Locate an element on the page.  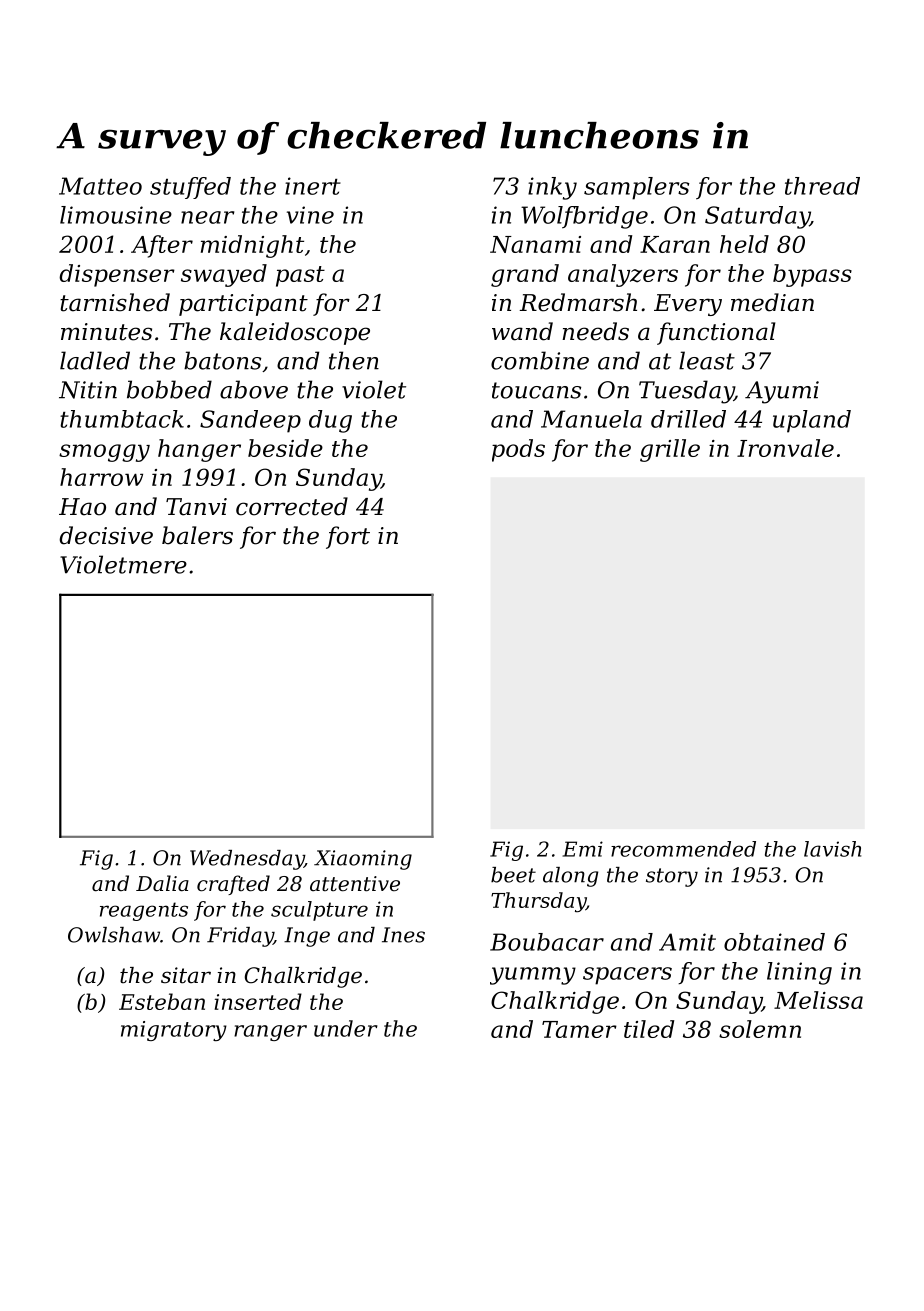
lavish is located at coordinates (832, 849).
